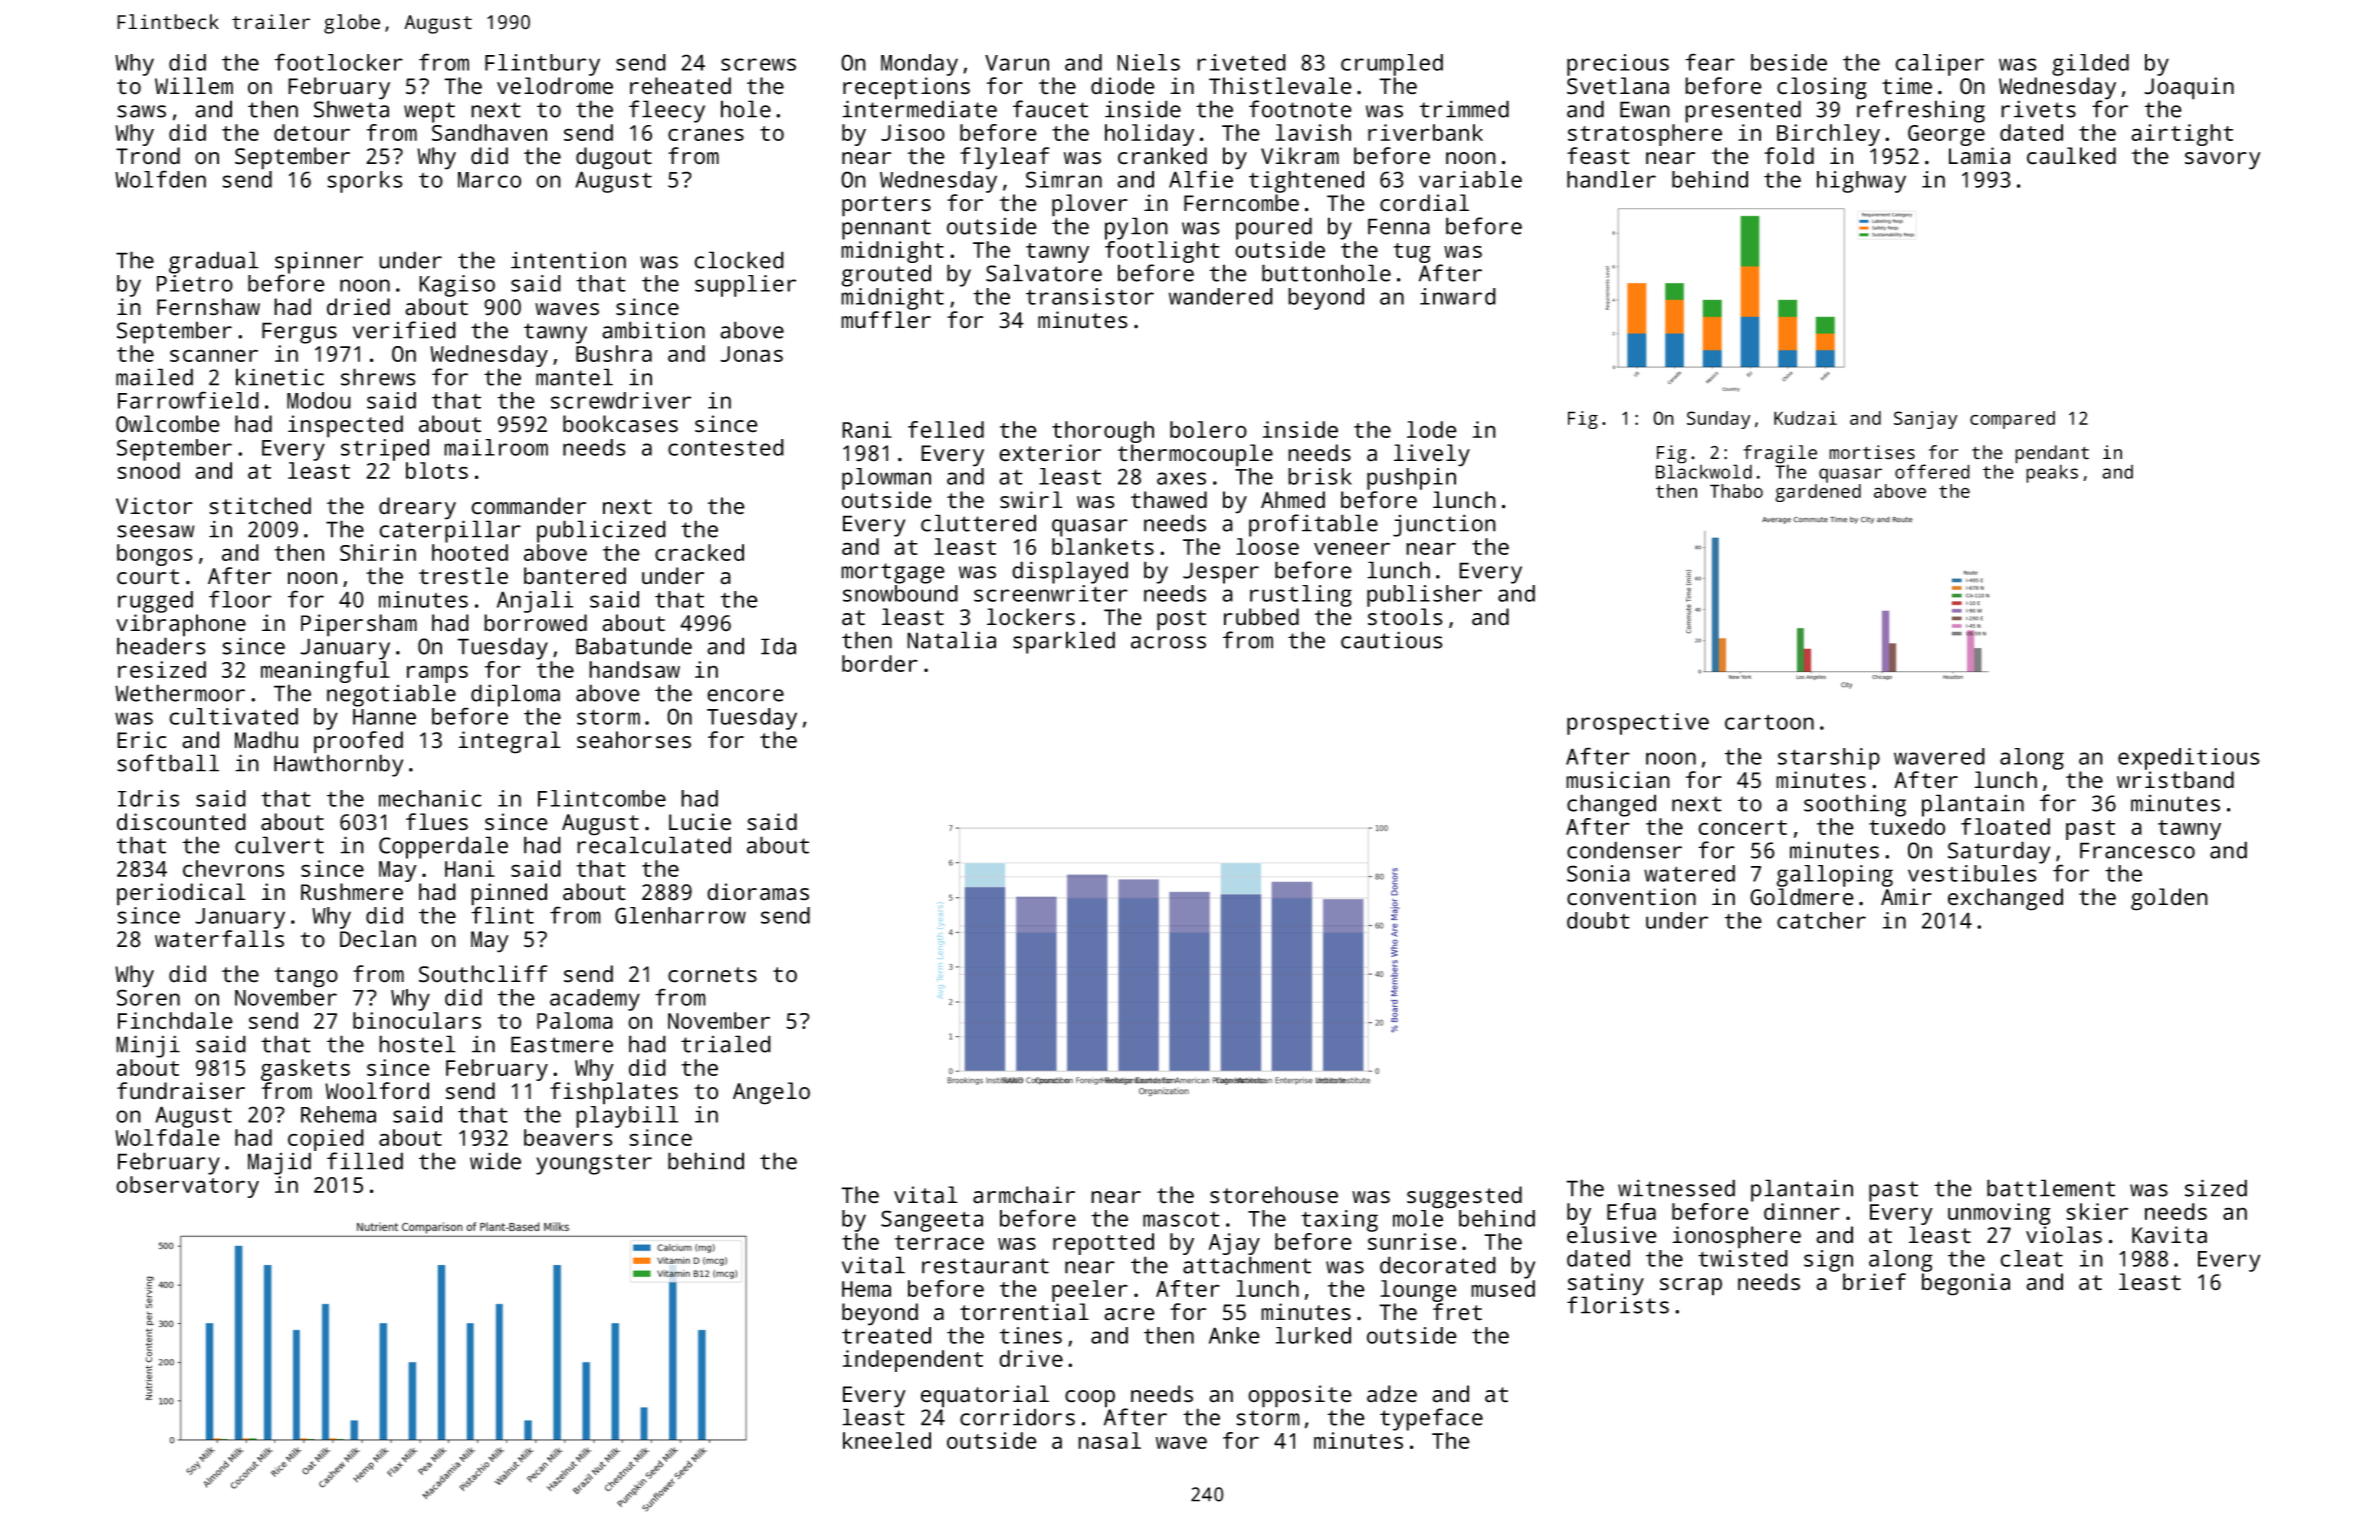 This screenshot has width=2380, height=1540. Describe the element at coordinates (614, 1093) in the screenshot. I see `fishplates` at that location.
